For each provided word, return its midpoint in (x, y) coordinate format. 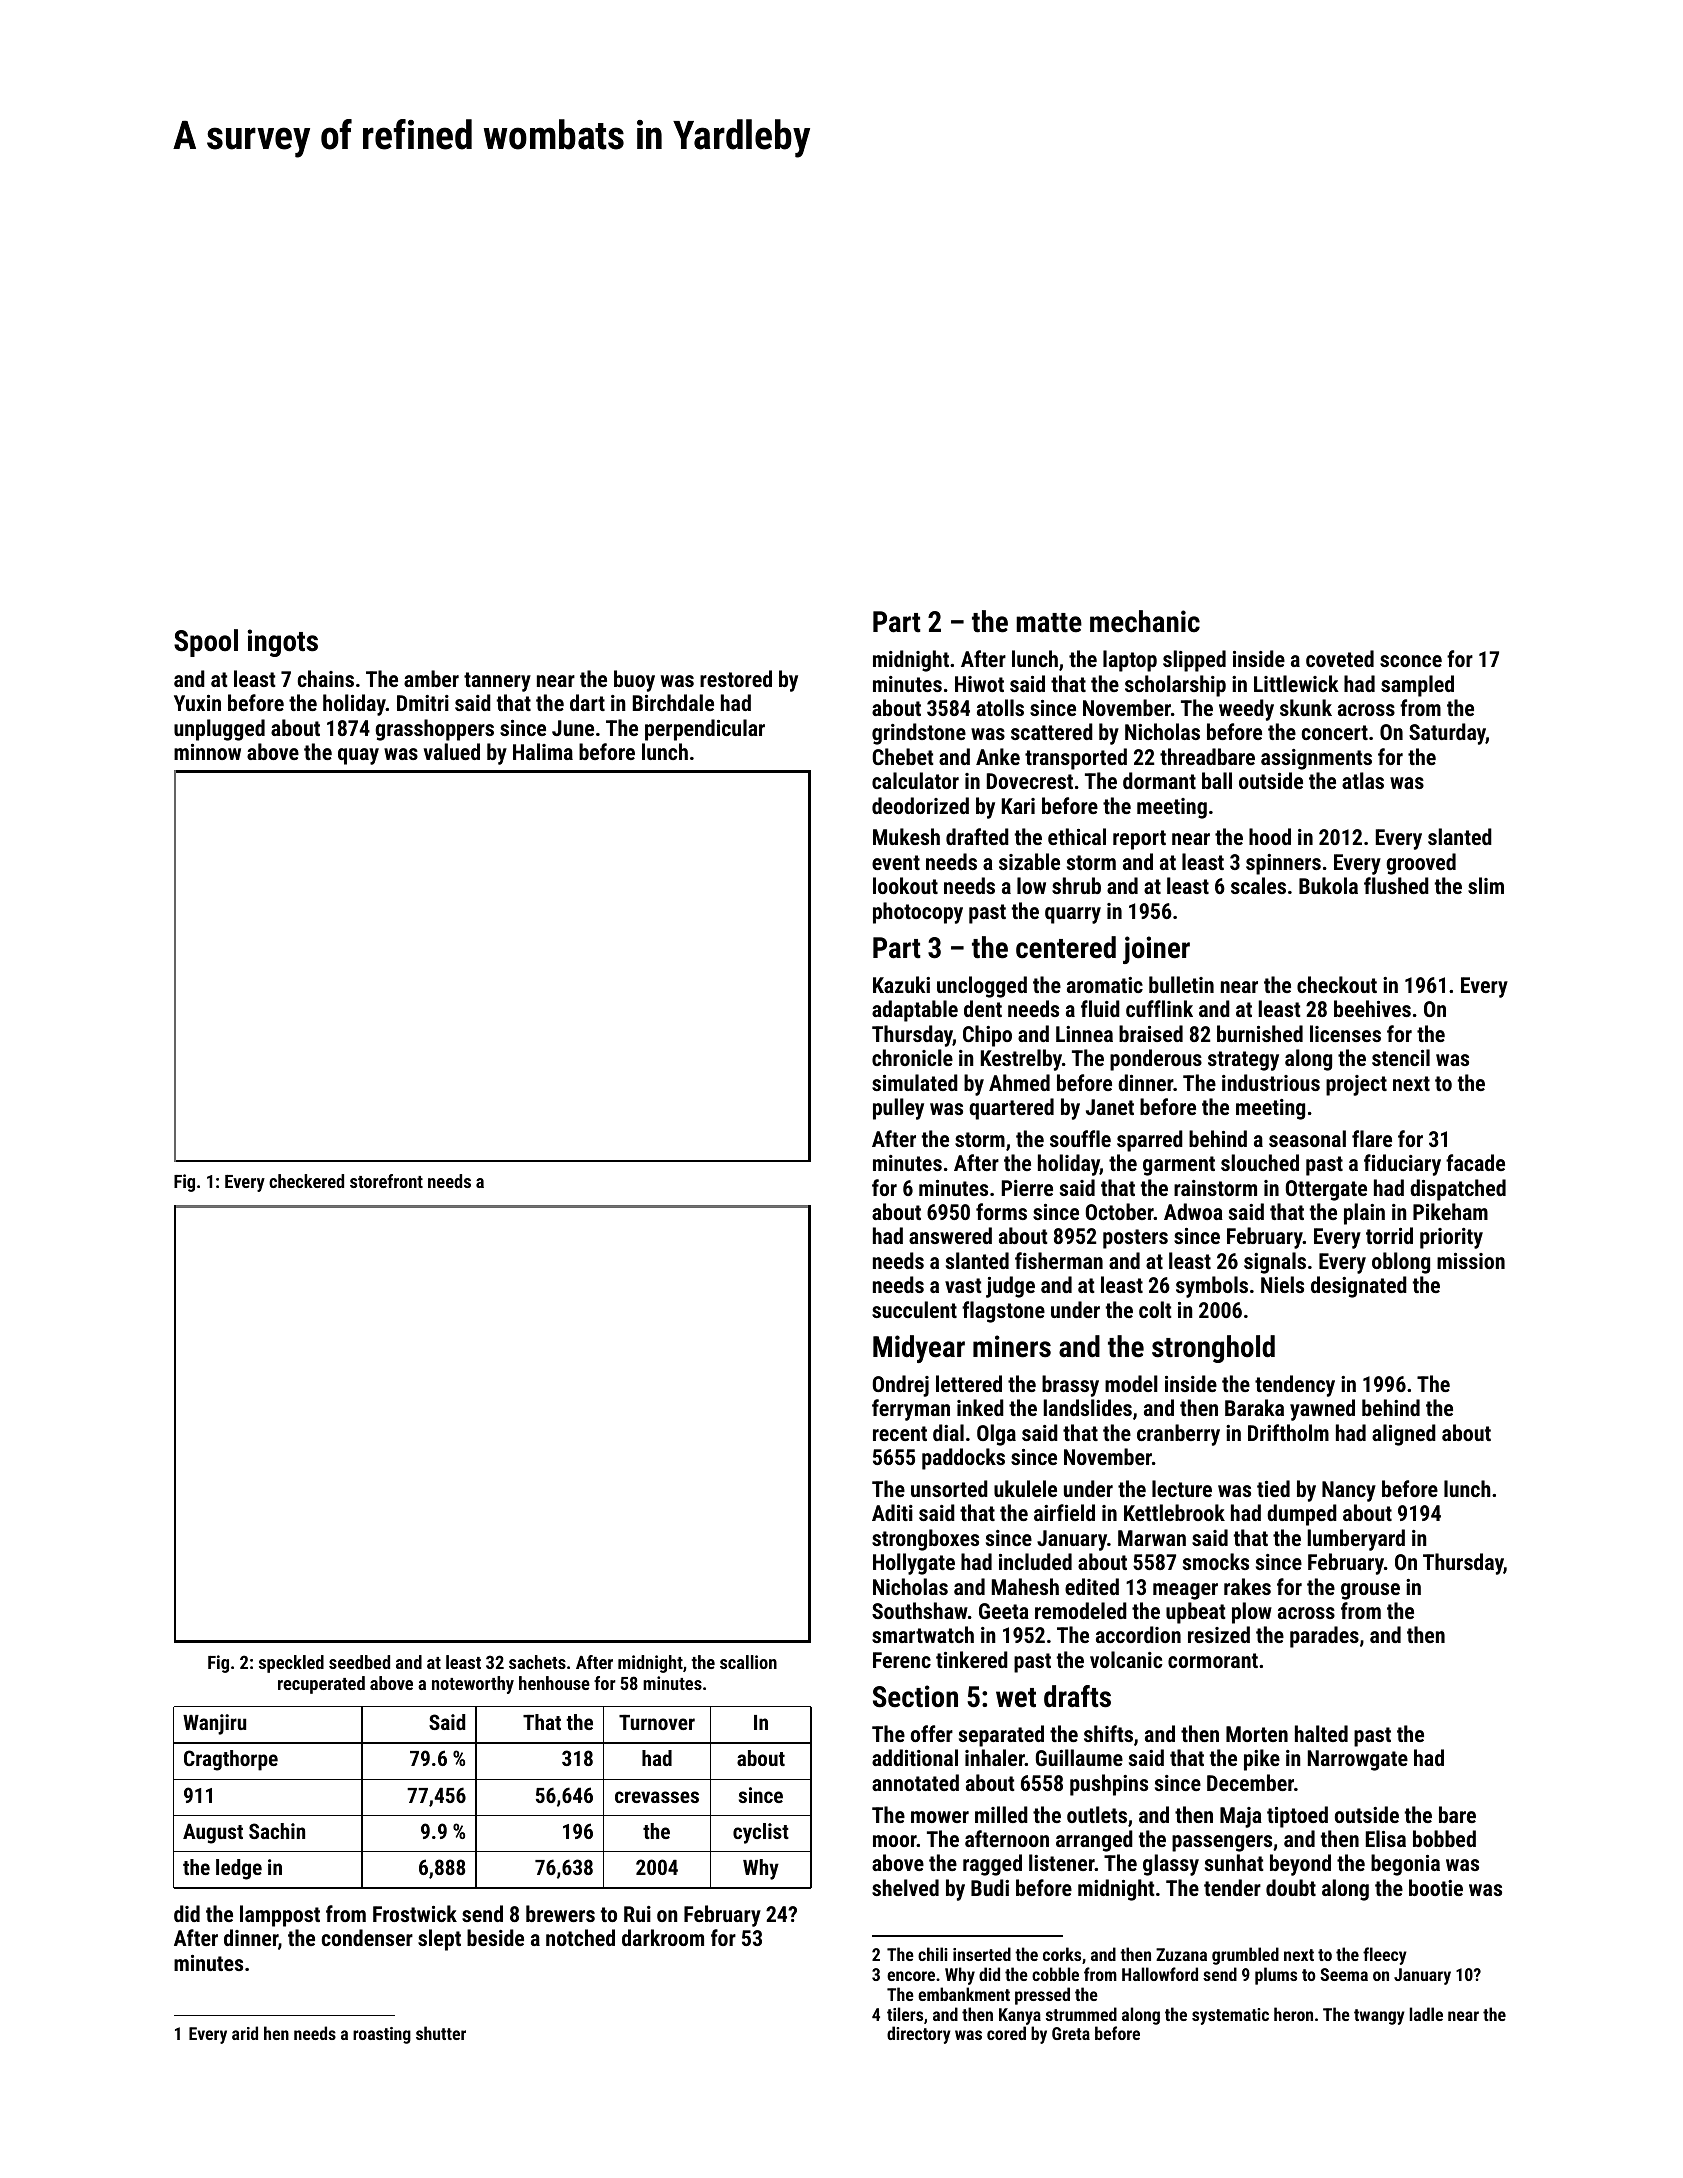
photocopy (918, 913)
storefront (386, 1181)
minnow (207, 752)
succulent (914, 1309)
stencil (1401, 1057)
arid (245, 2033)
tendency (1295, 1386)
